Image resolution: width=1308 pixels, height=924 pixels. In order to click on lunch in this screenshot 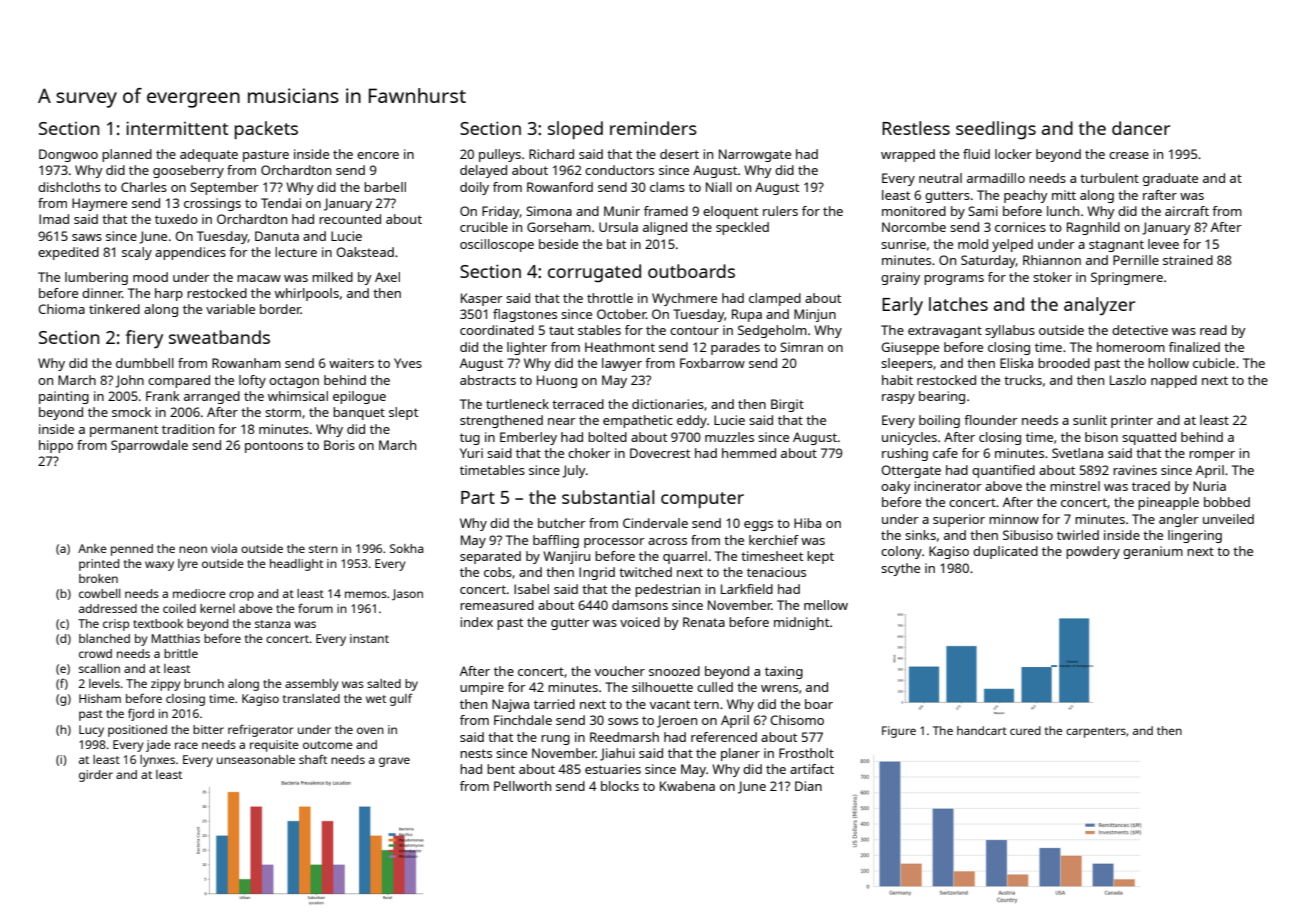, I will do `click(1063, 211)`.
